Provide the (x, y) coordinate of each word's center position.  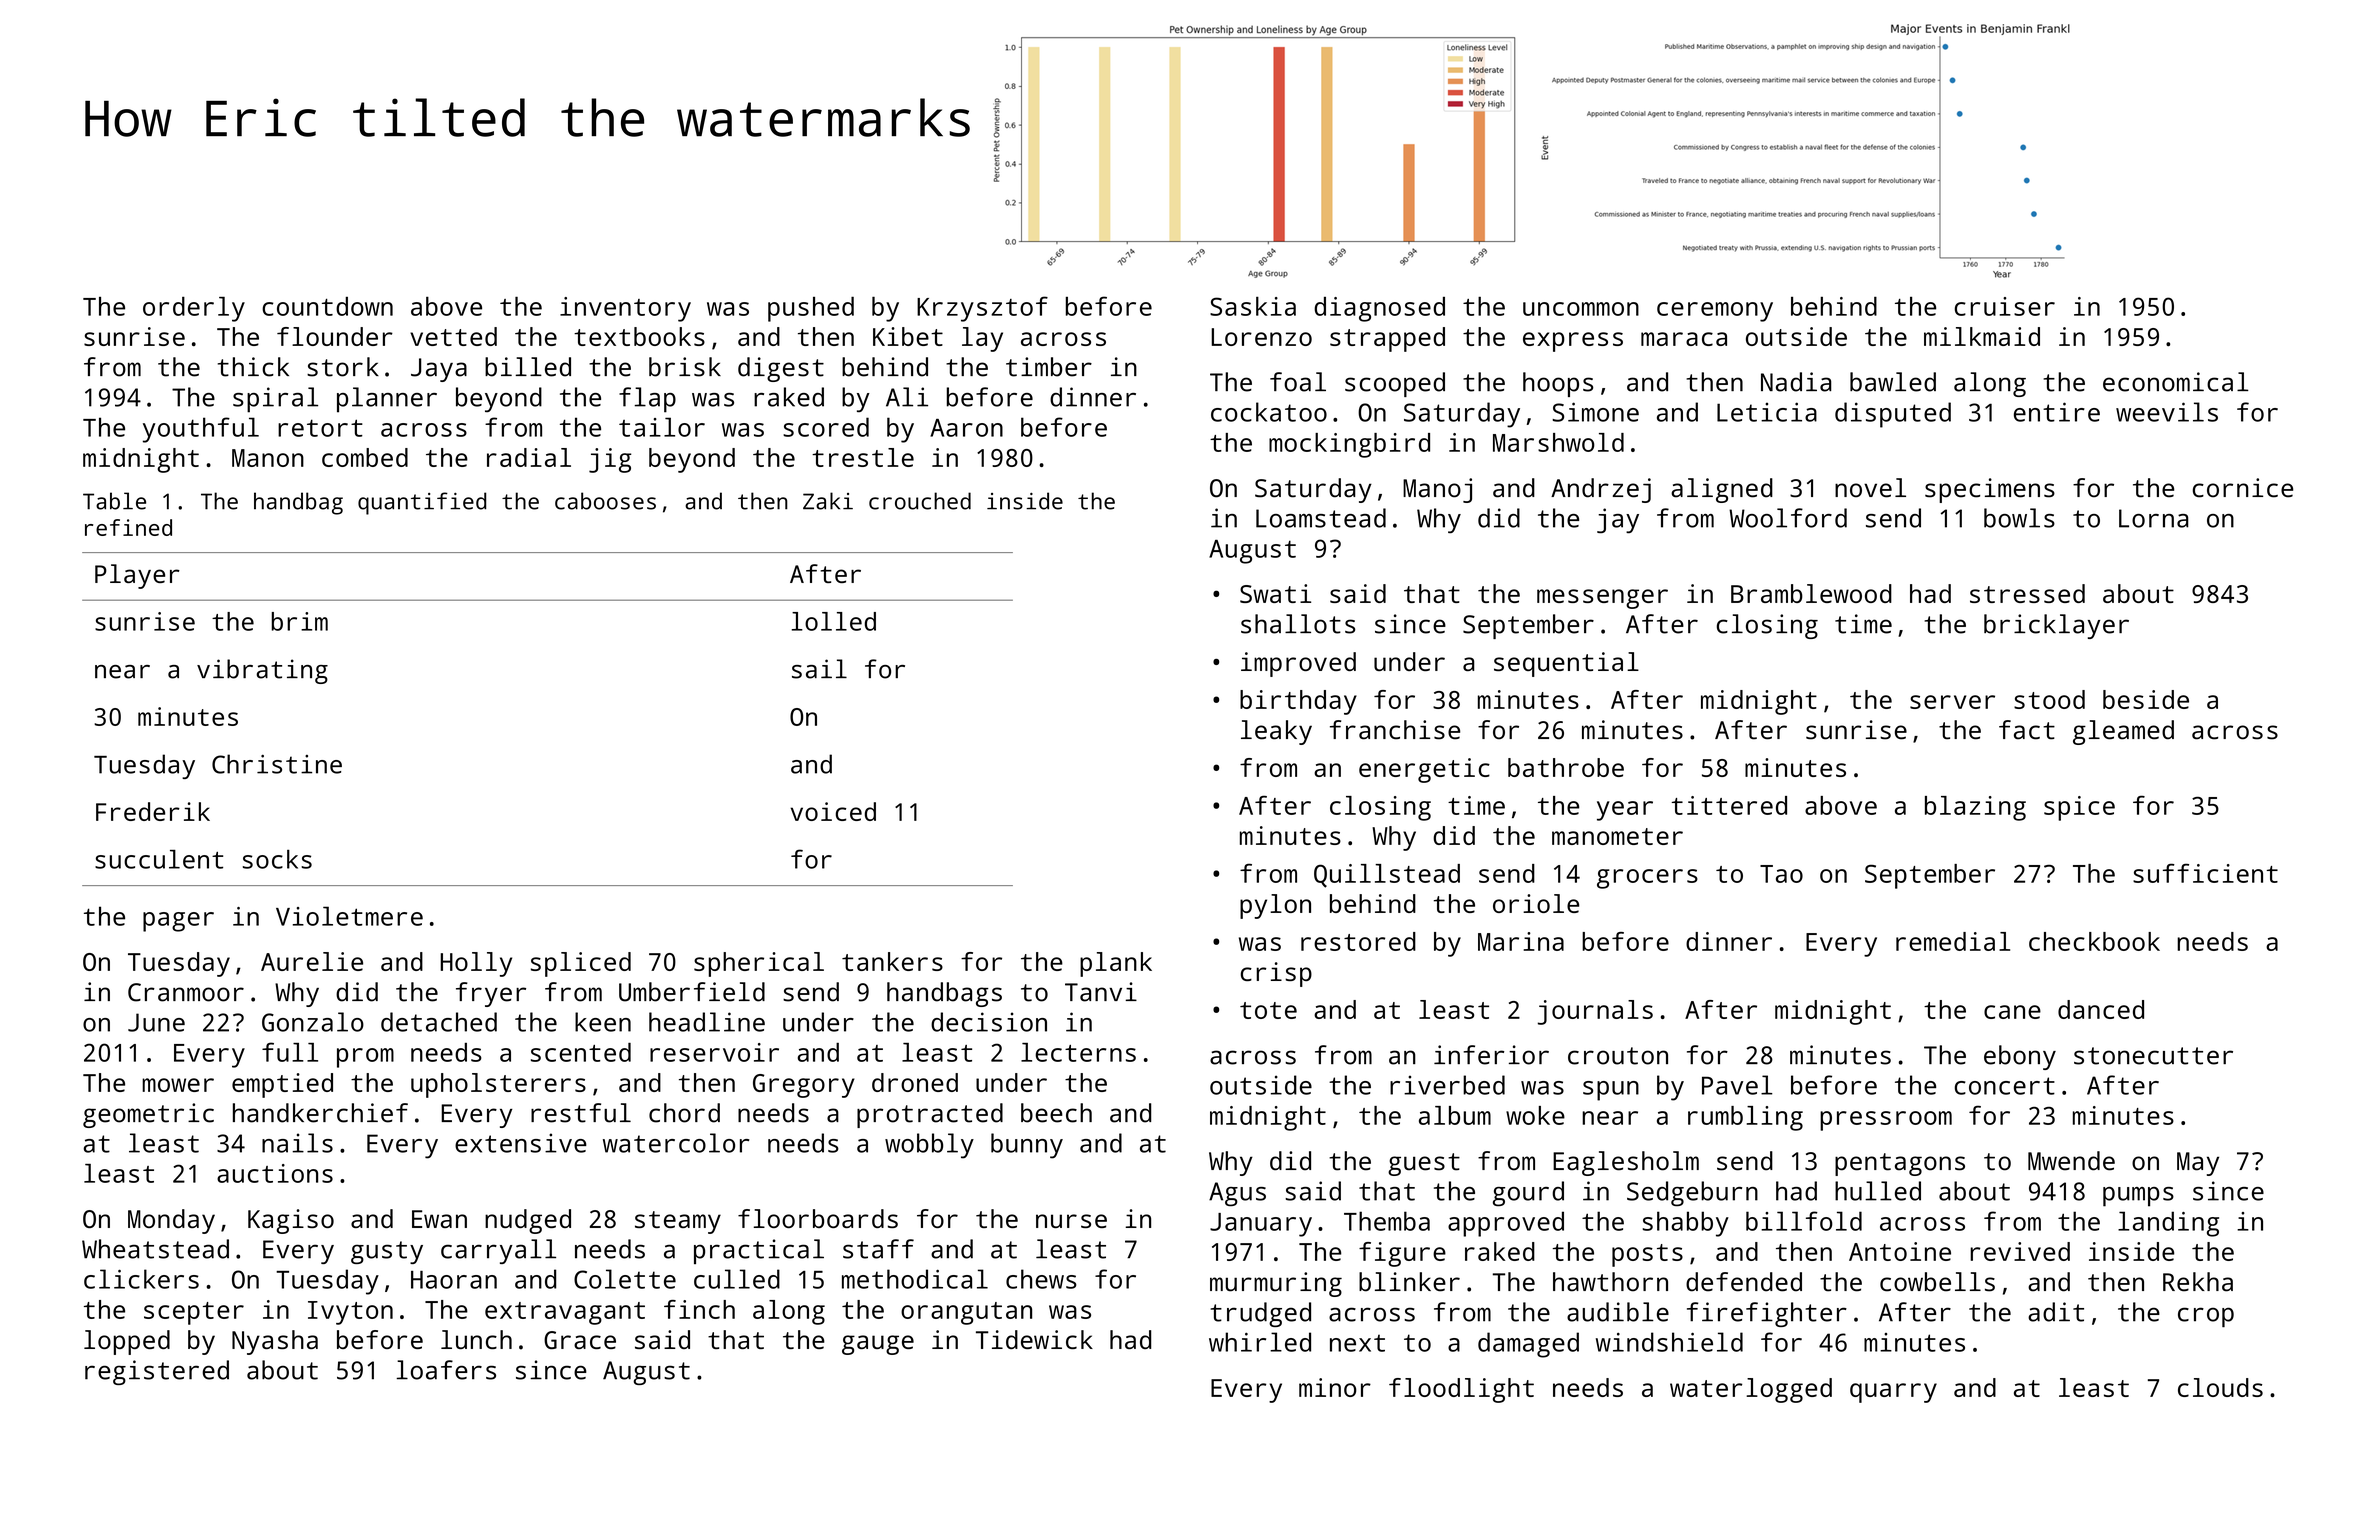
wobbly (929, 1146)
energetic (1424, 770)
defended (1744, 1282)
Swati (1275, 593)
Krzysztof (982, 309)
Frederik (153, 811)
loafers (446, 1370)
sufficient (2205, 873)
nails (297, 1143)
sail (819, 669)
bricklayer (2056, 626)
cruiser (2005, 306)
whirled (1260, 1342)
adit (2056, 1312)
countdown (327, 306)
